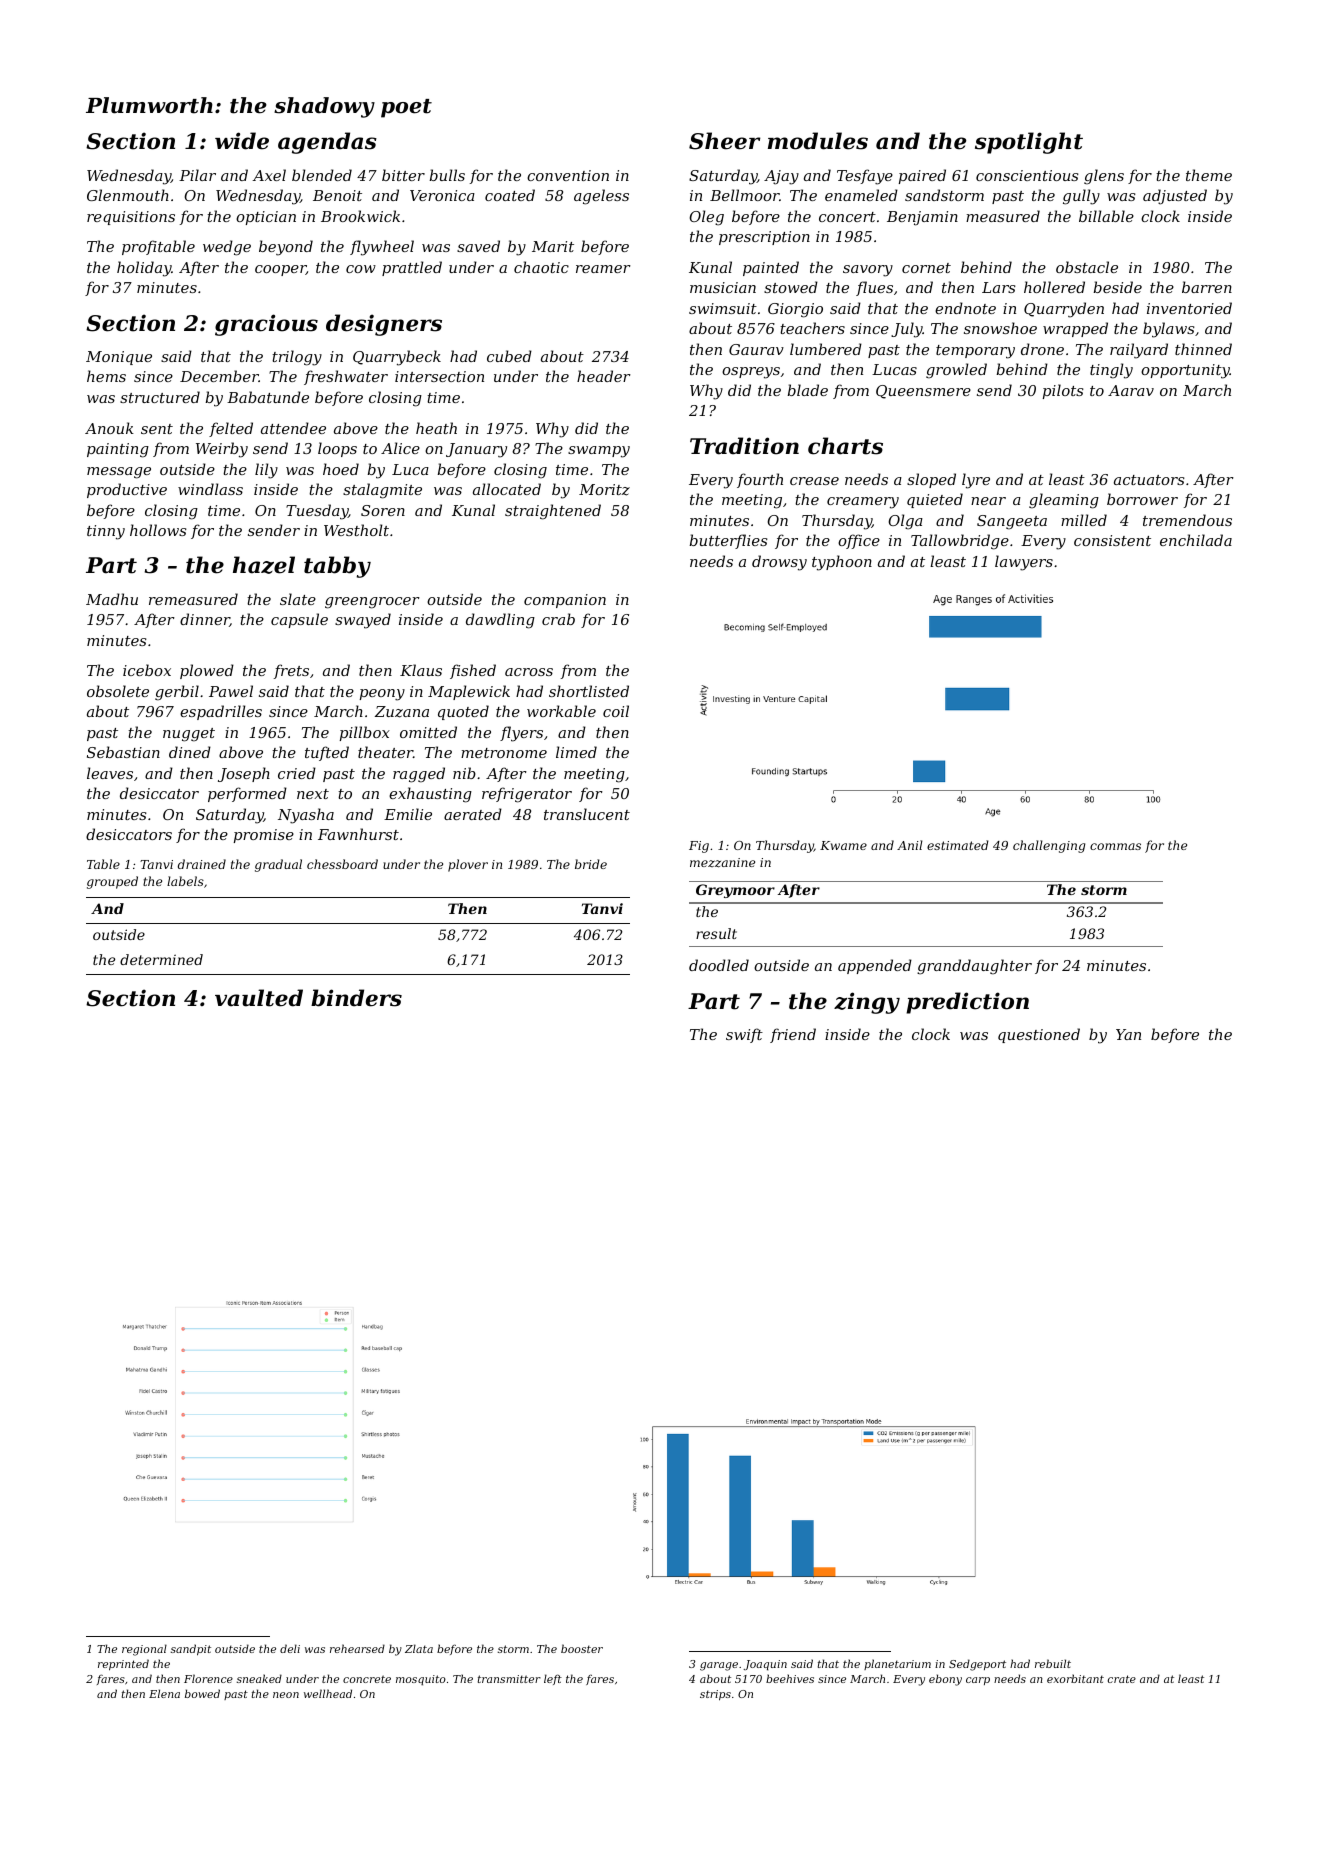 This screenshot has height=1866, width=1319. Describe the element at coordinates (290, 1648) in the screenshot. I see `deli` at that location.
